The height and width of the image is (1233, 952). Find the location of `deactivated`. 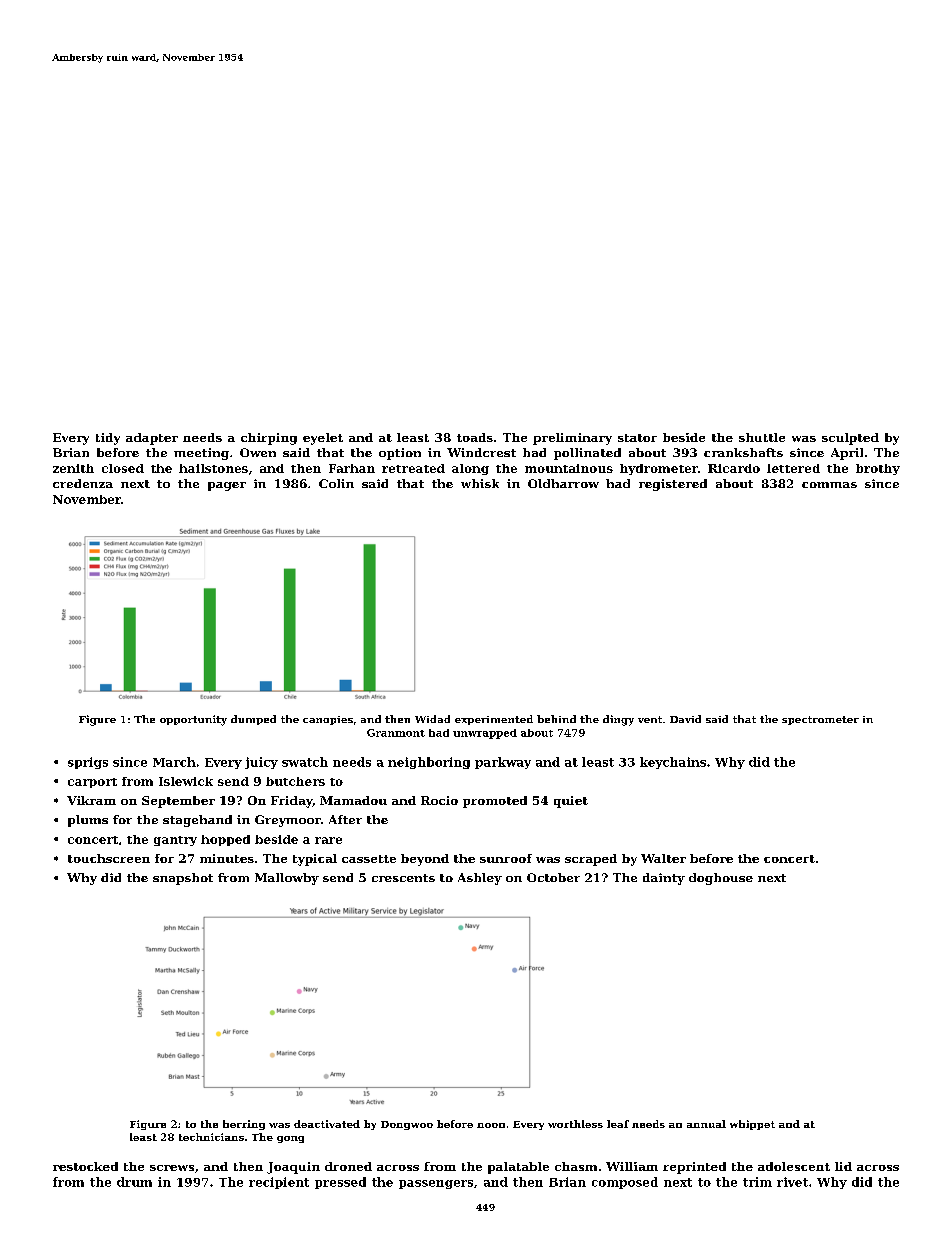

deactivated is located at coordinates (327, 1124).
